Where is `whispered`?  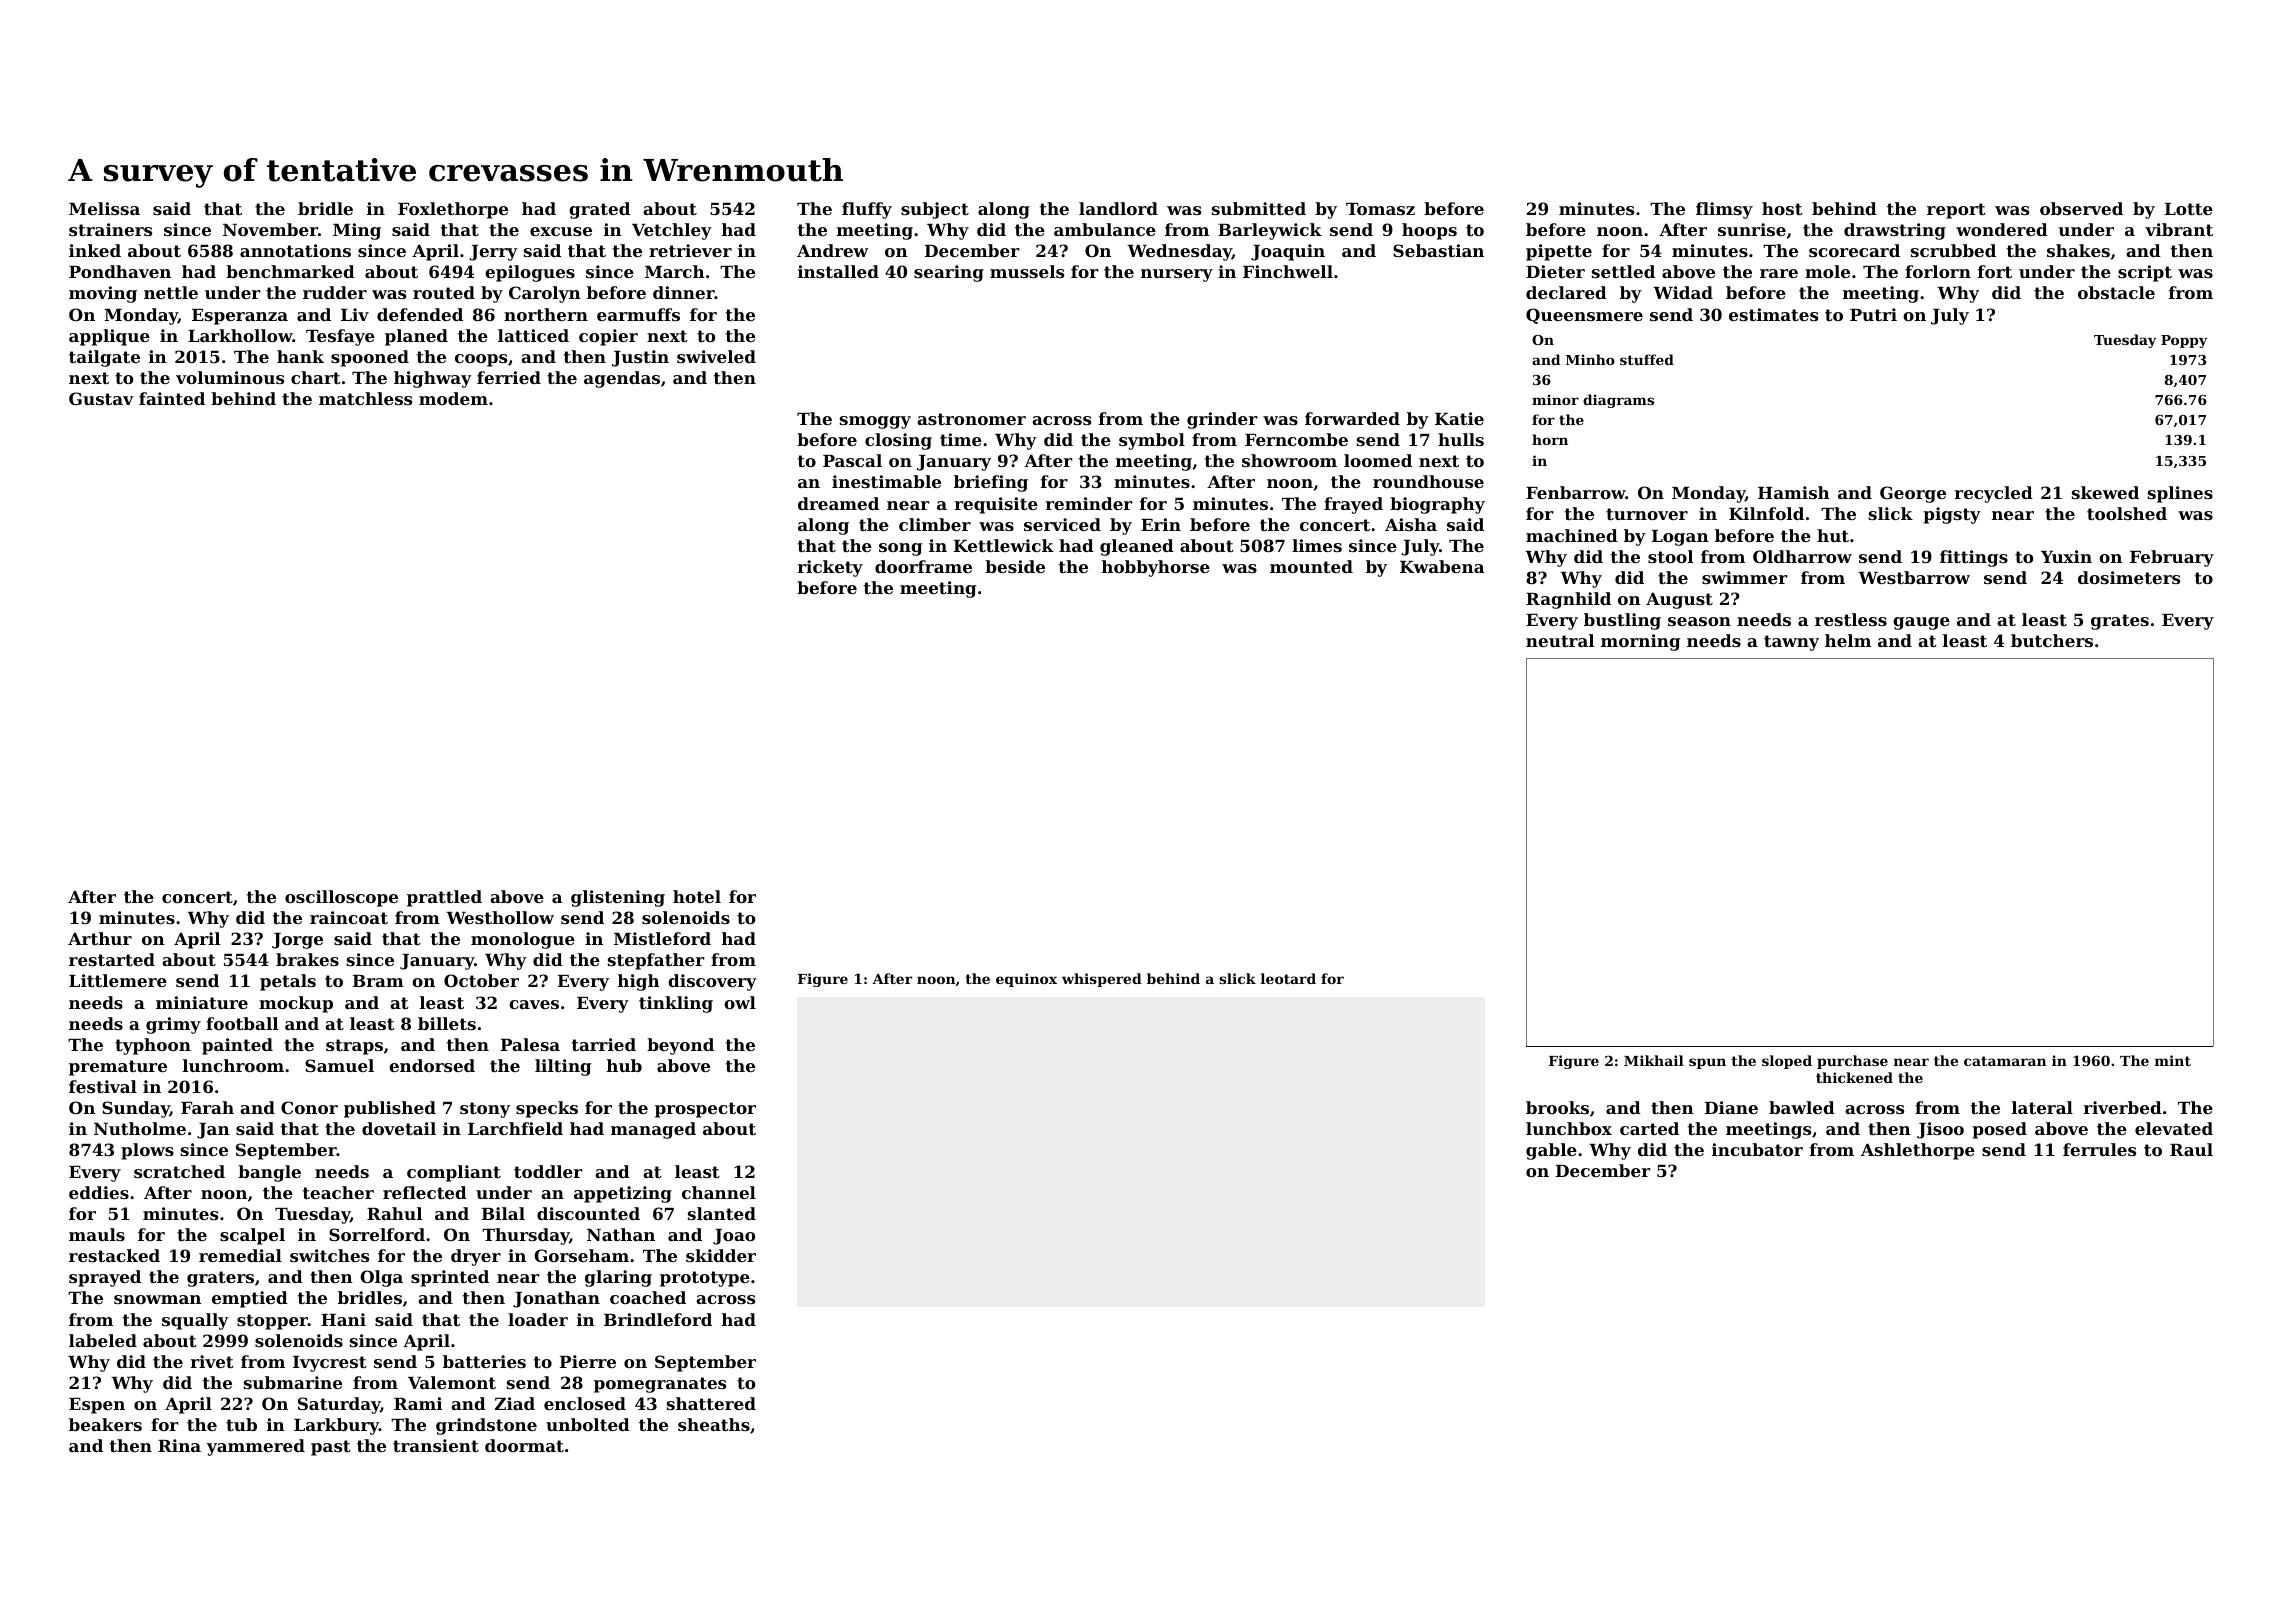 whispered is located at coordinates (1102, 980).
